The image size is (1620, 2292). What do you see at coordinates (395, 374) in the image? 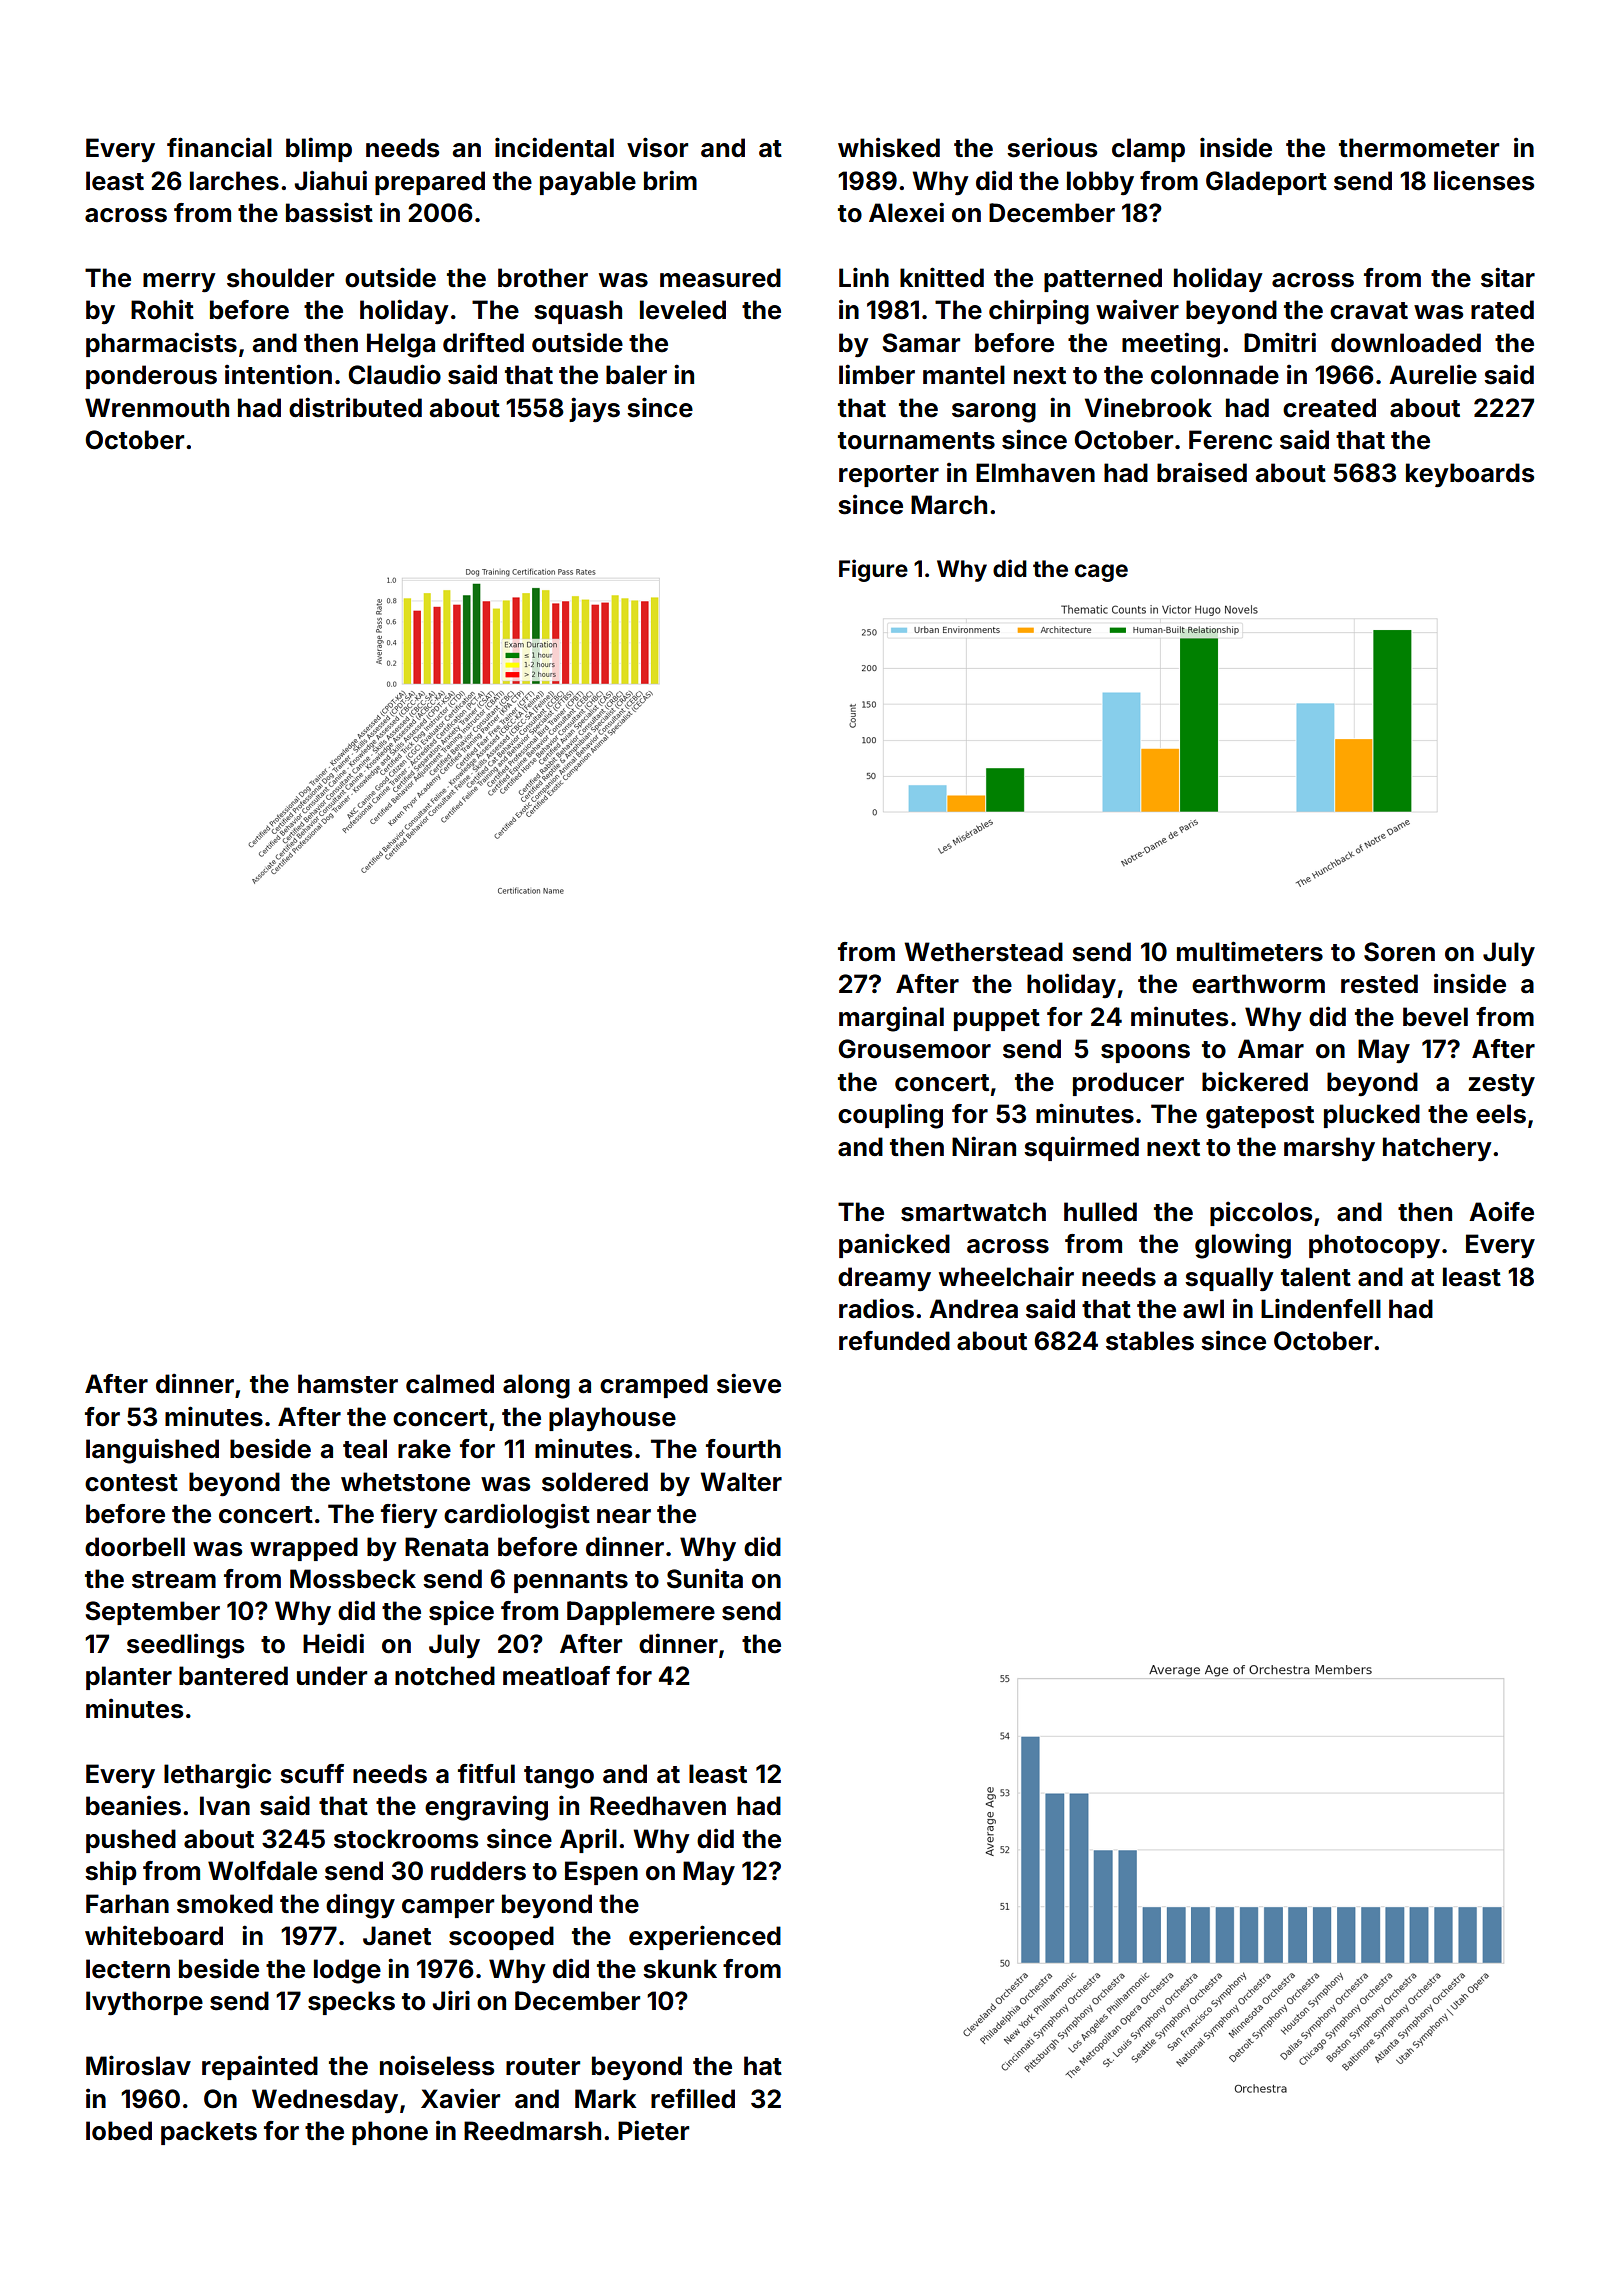
I see `Claudio` at bounding box center [395, 374].
